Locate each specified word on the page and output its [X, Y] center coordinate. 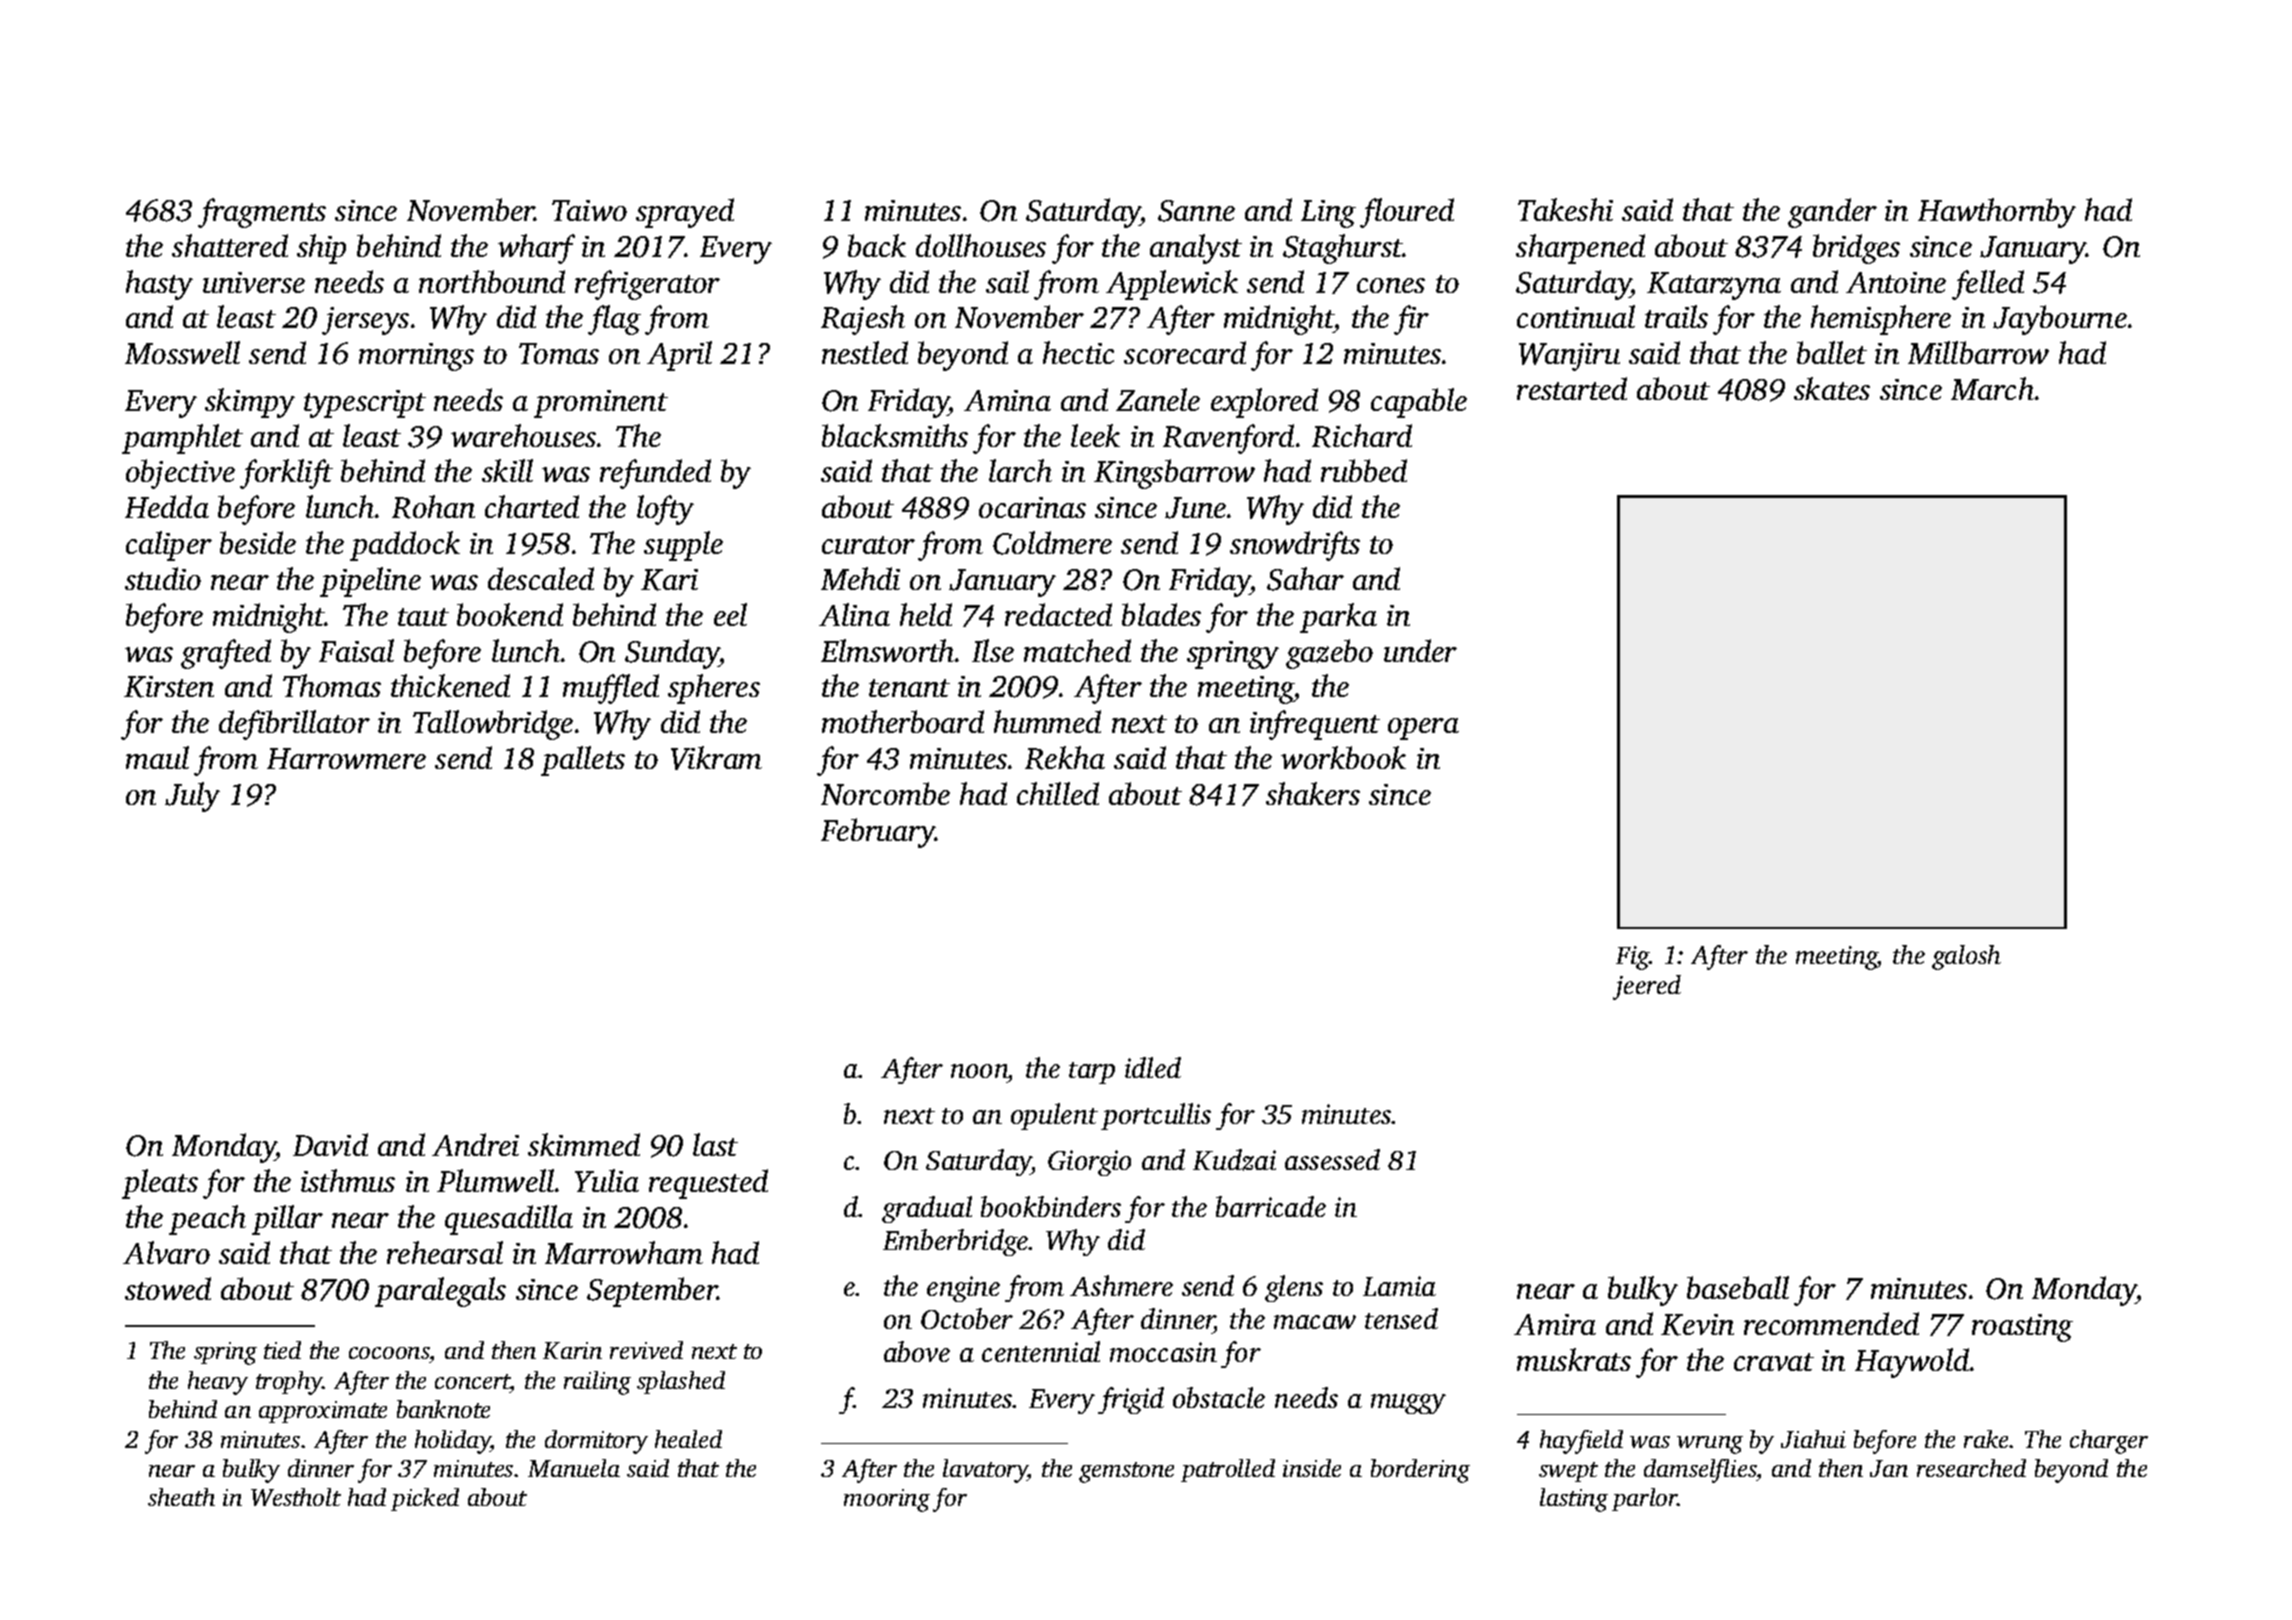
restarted [1572, 388]
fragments [262, 213]
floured [1407, 213]
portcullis [1156, 1116]
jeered [1647, 987]
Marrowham [624, 1252]
